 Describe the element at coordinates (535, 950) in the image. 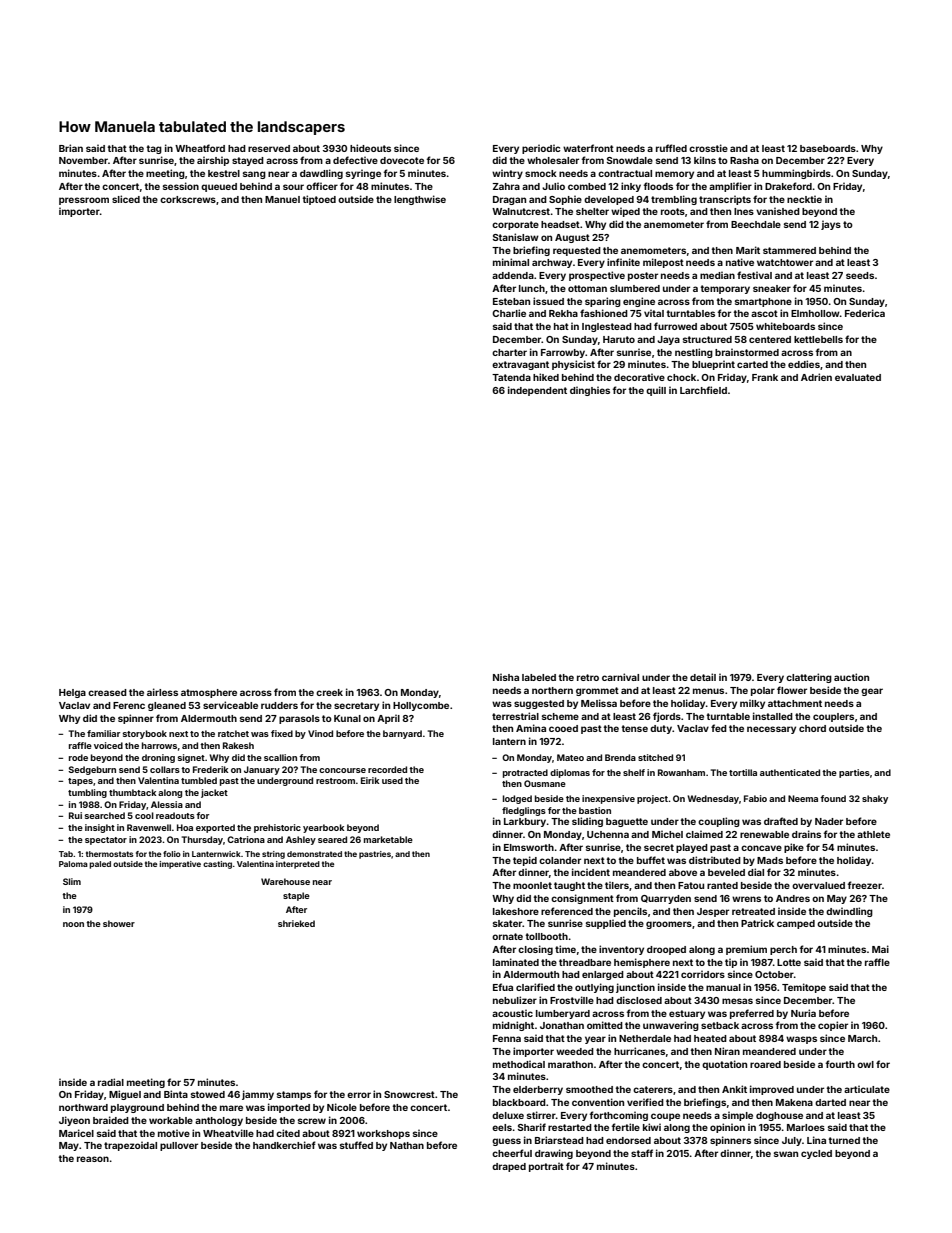

I see `closing` at that location.
